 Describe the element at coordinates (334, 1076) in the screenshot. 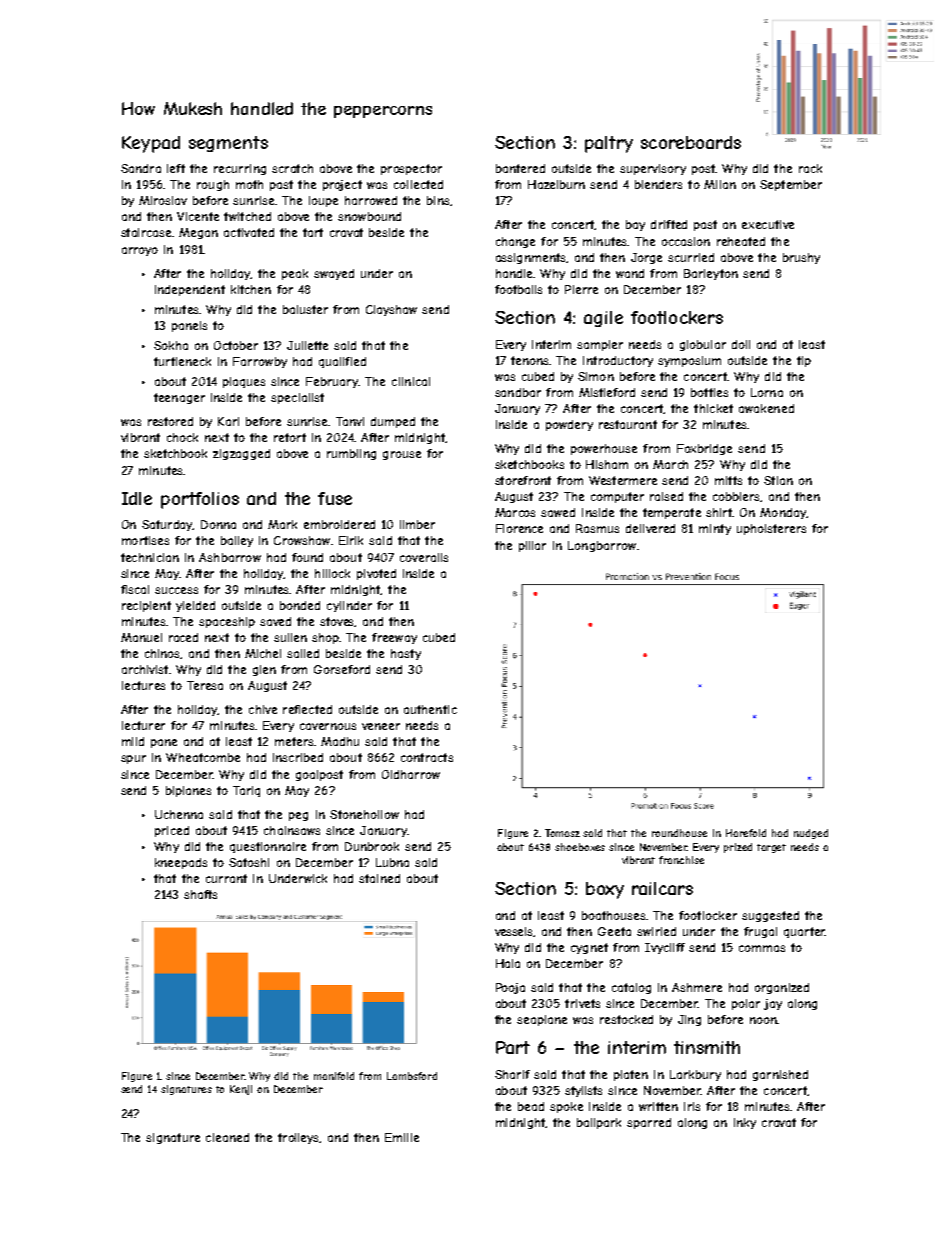

I see `manifold` at that location.
